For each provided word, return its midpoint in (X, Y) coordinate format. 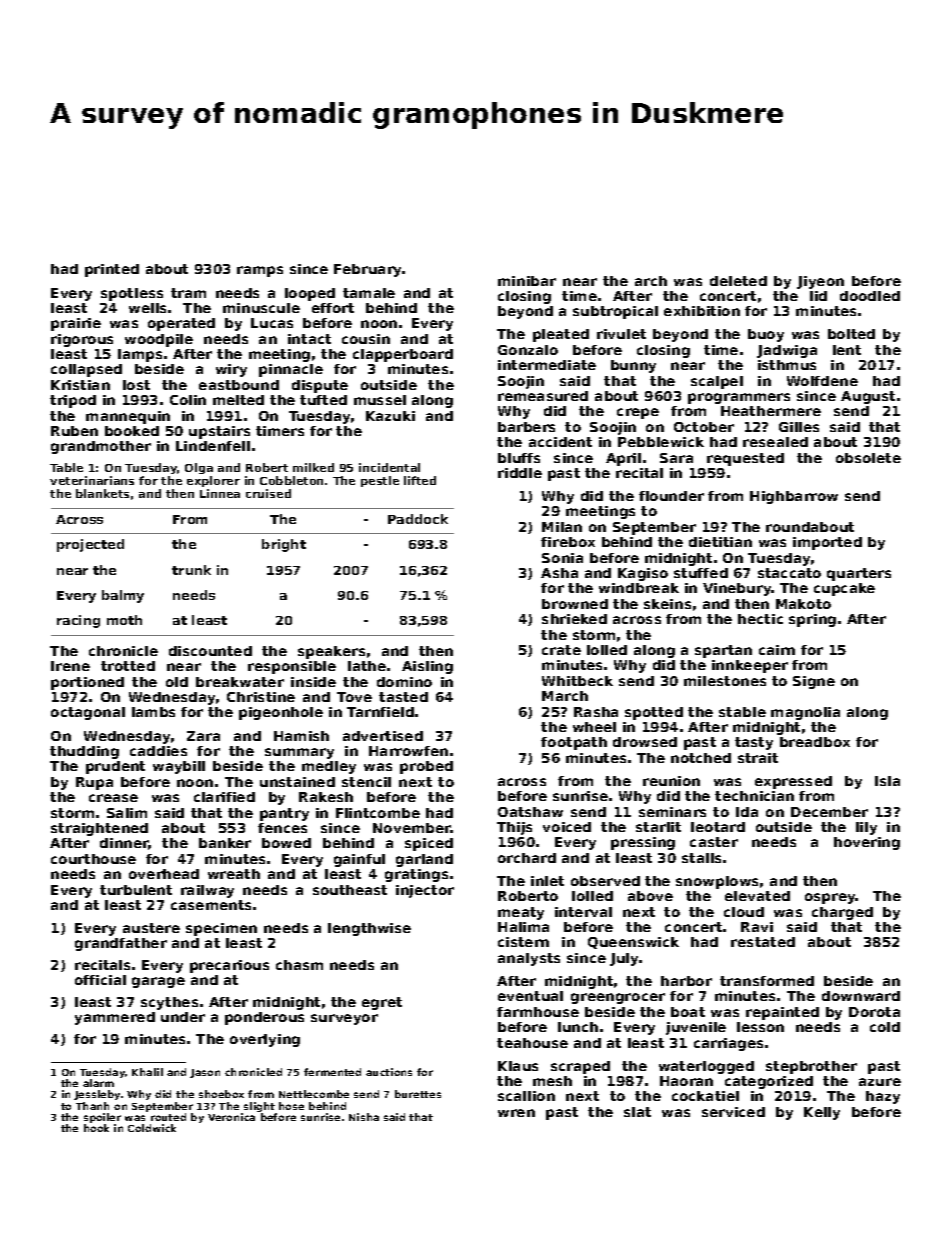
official (100, 980)
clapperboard (403, 355)
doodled (870, 296)
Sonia (562, 558)
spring (812, 620)
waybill (179, 767)
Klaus (518, 1066)
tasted (403, 697)
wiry (231, 370)
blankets (102, 493)
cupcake (844, 589)
